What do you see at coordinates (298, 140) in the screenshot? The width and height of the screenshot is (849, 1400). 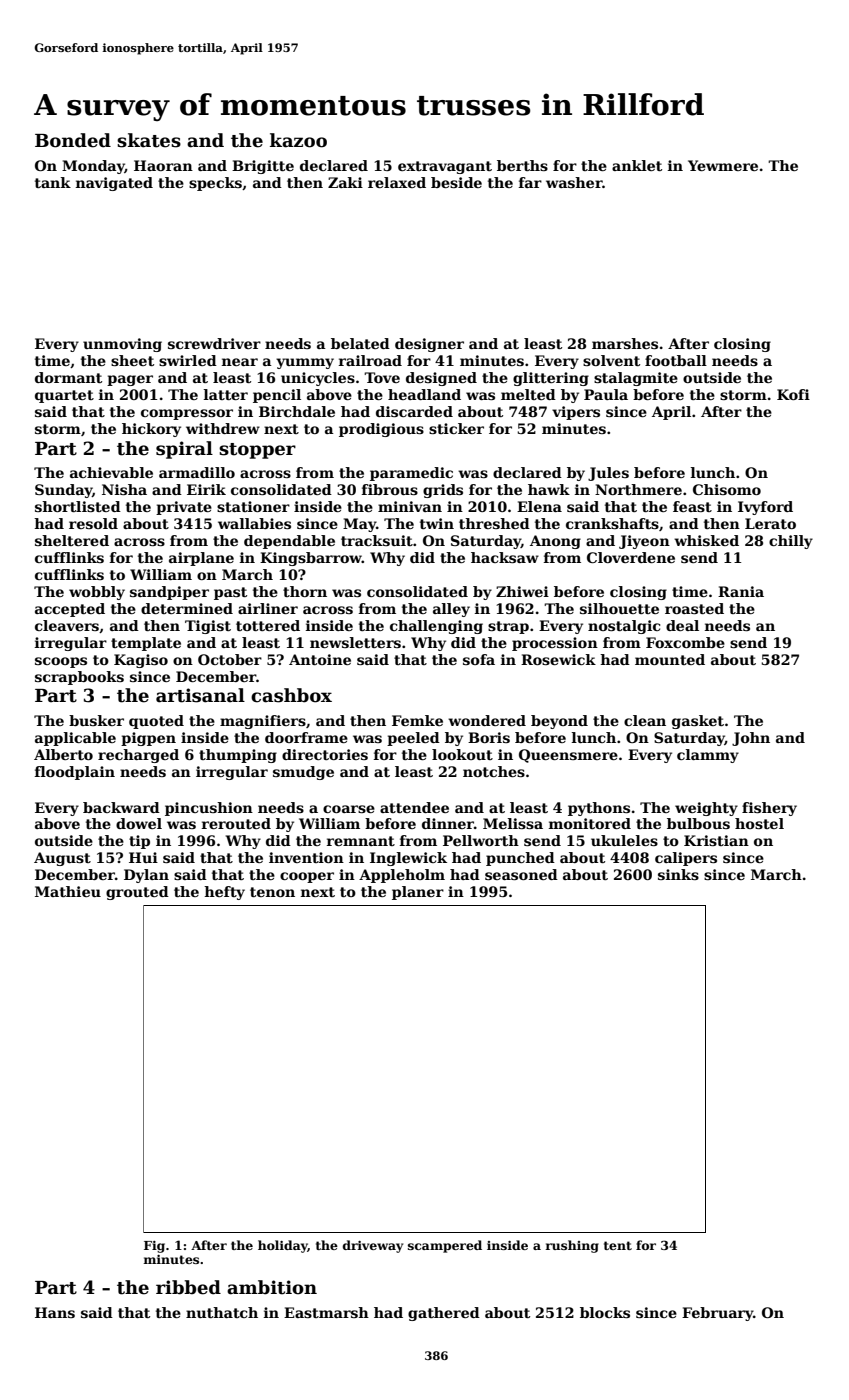 I see `kazoo` at bounding box center [298, 140].
